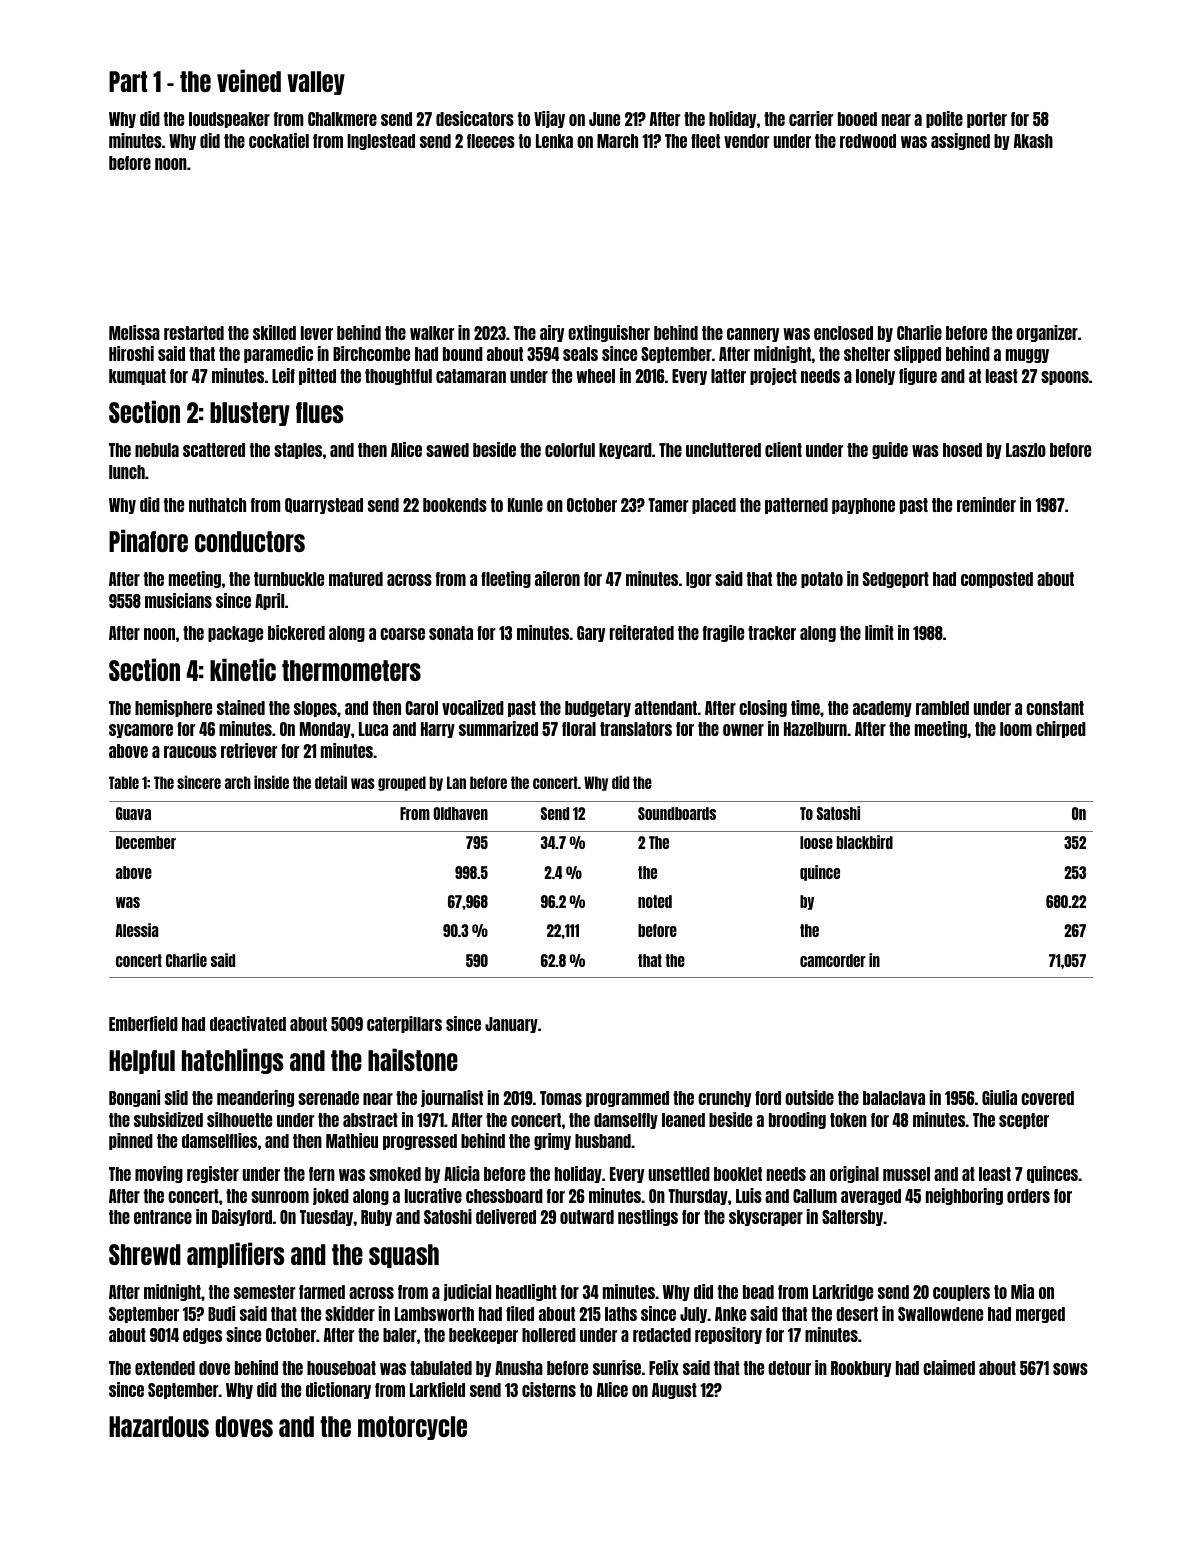 The height and width of the screenshot is (1556, 1202). I want to click on sonata, so click(451, 633).
